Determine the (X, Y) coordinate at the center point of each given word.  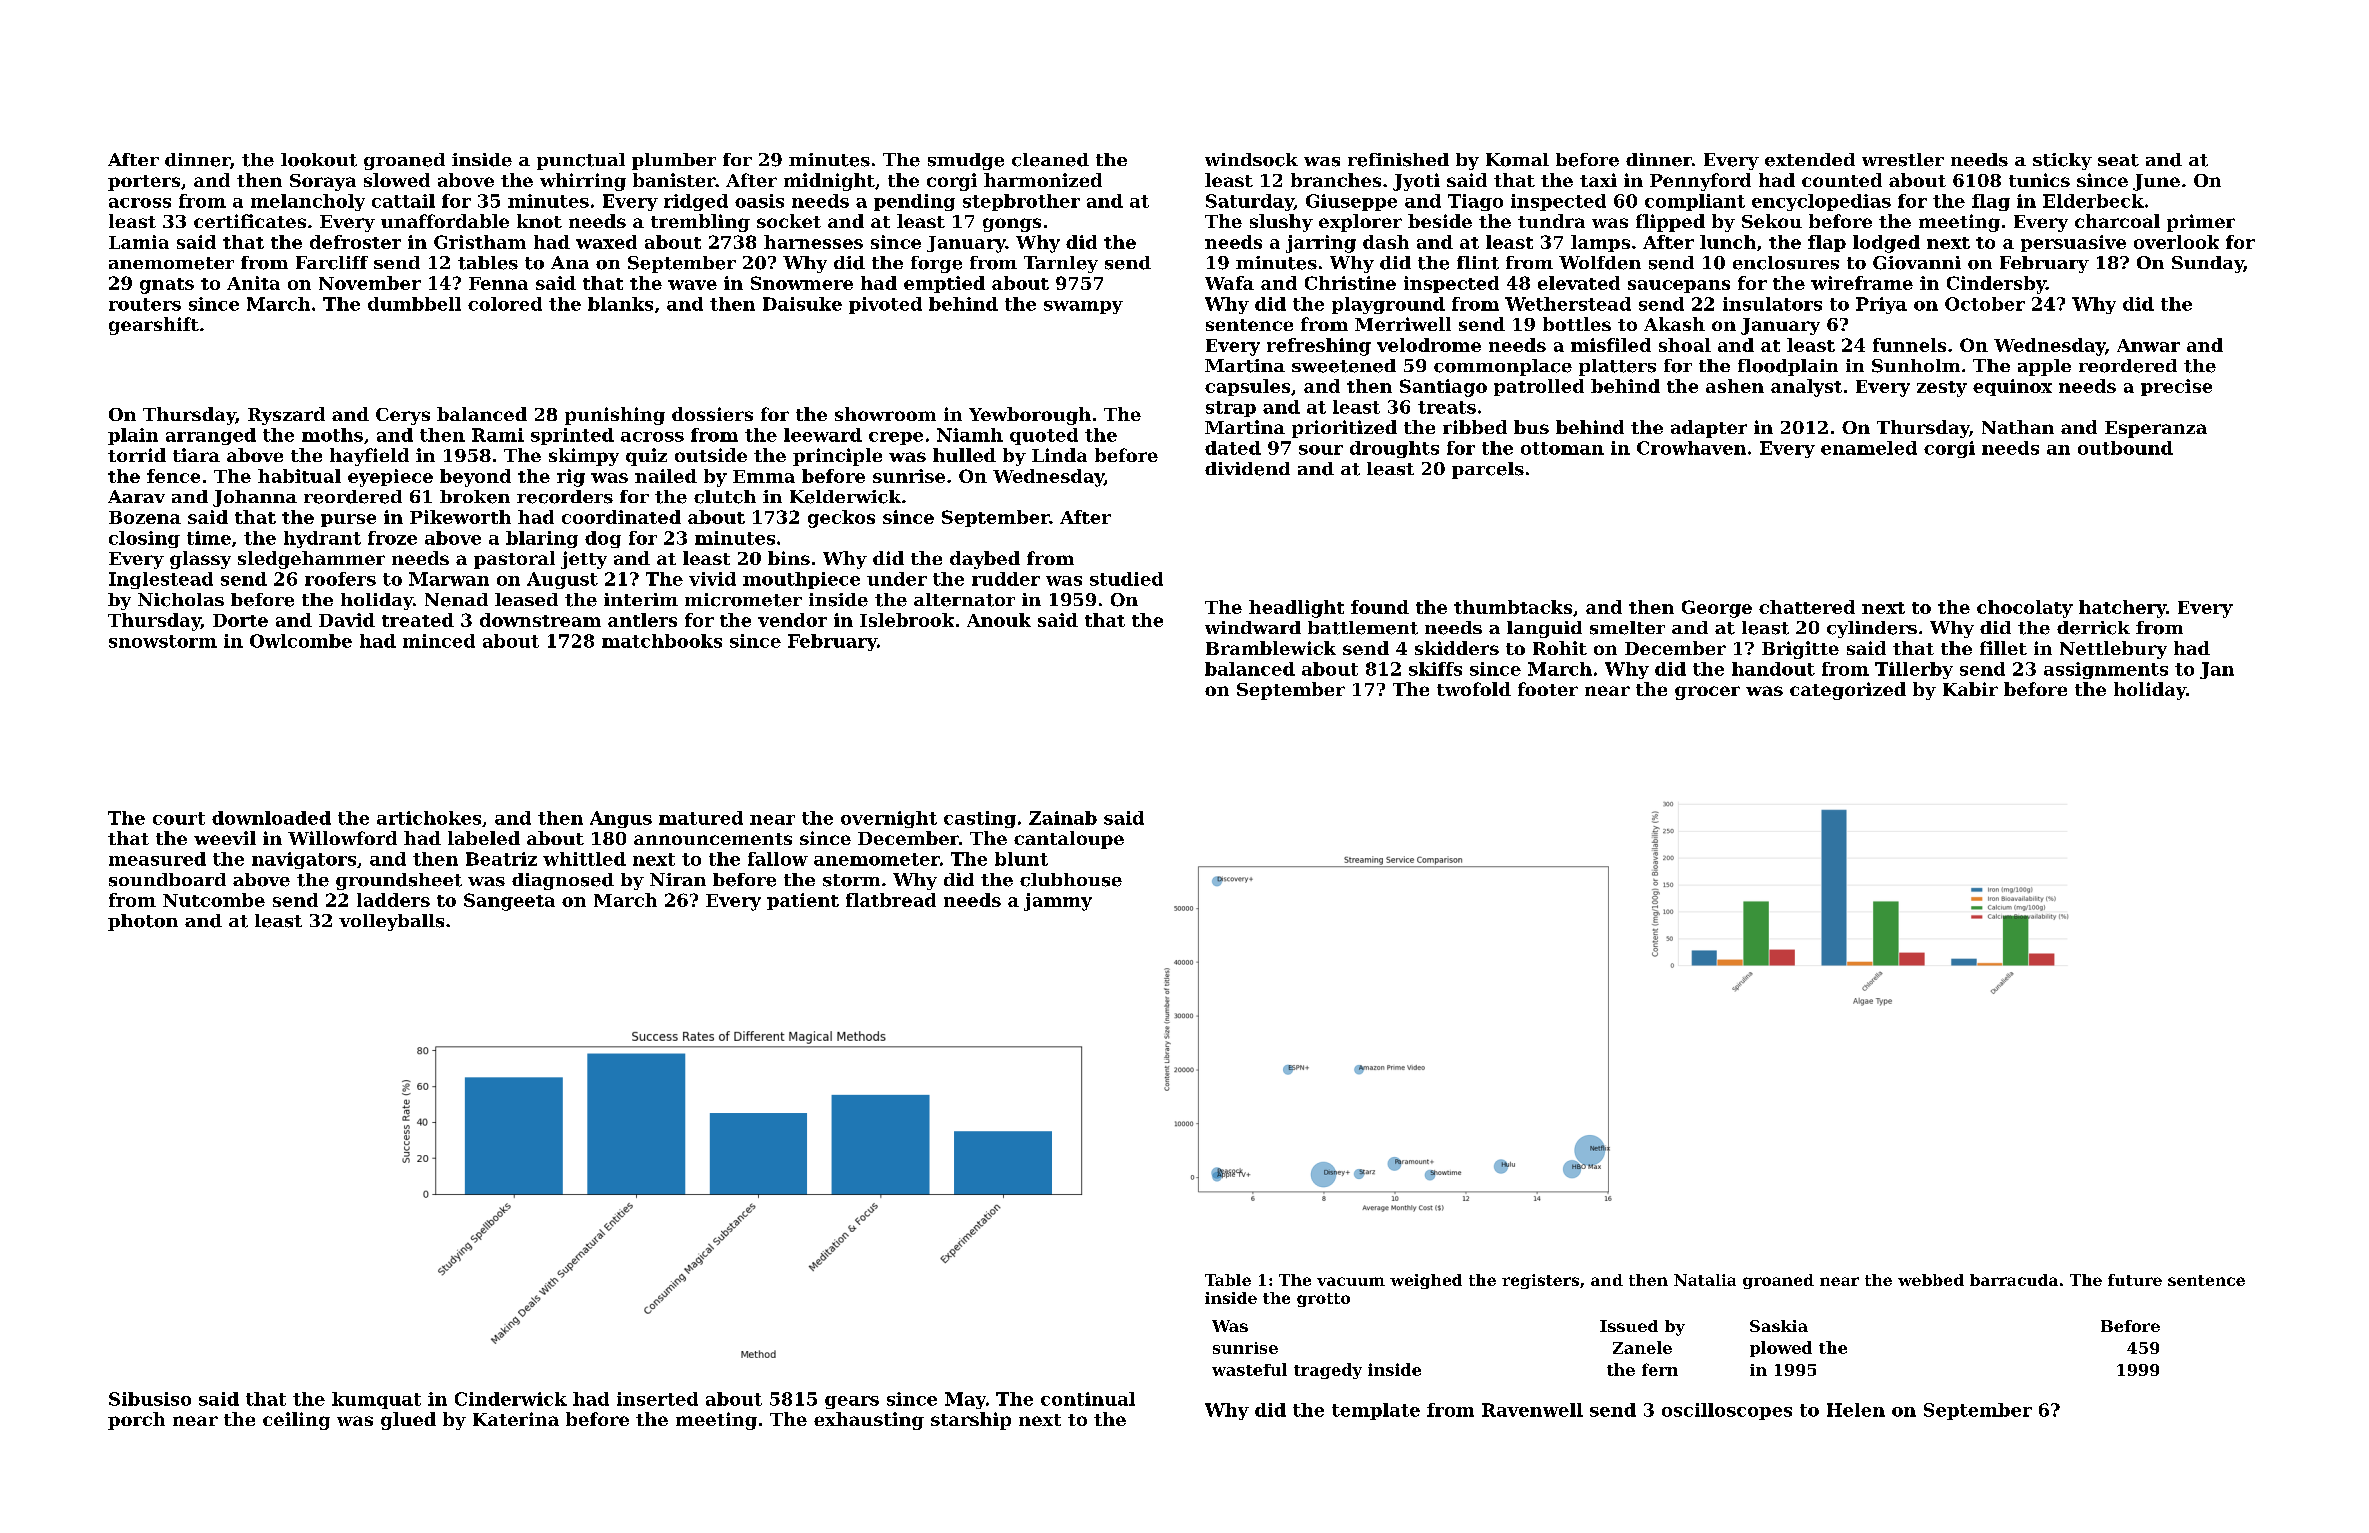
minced (439, 641)
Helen (1856, 1410)
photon (143, 922)
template (1376, 1411)
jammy (1058, 902)
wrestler (1903, 160)
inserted (657, 1399)
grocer (1707, 693)
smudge (966, 161)
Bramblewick (1271, 648)
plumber (674, 161)
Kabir (1970, 689)
